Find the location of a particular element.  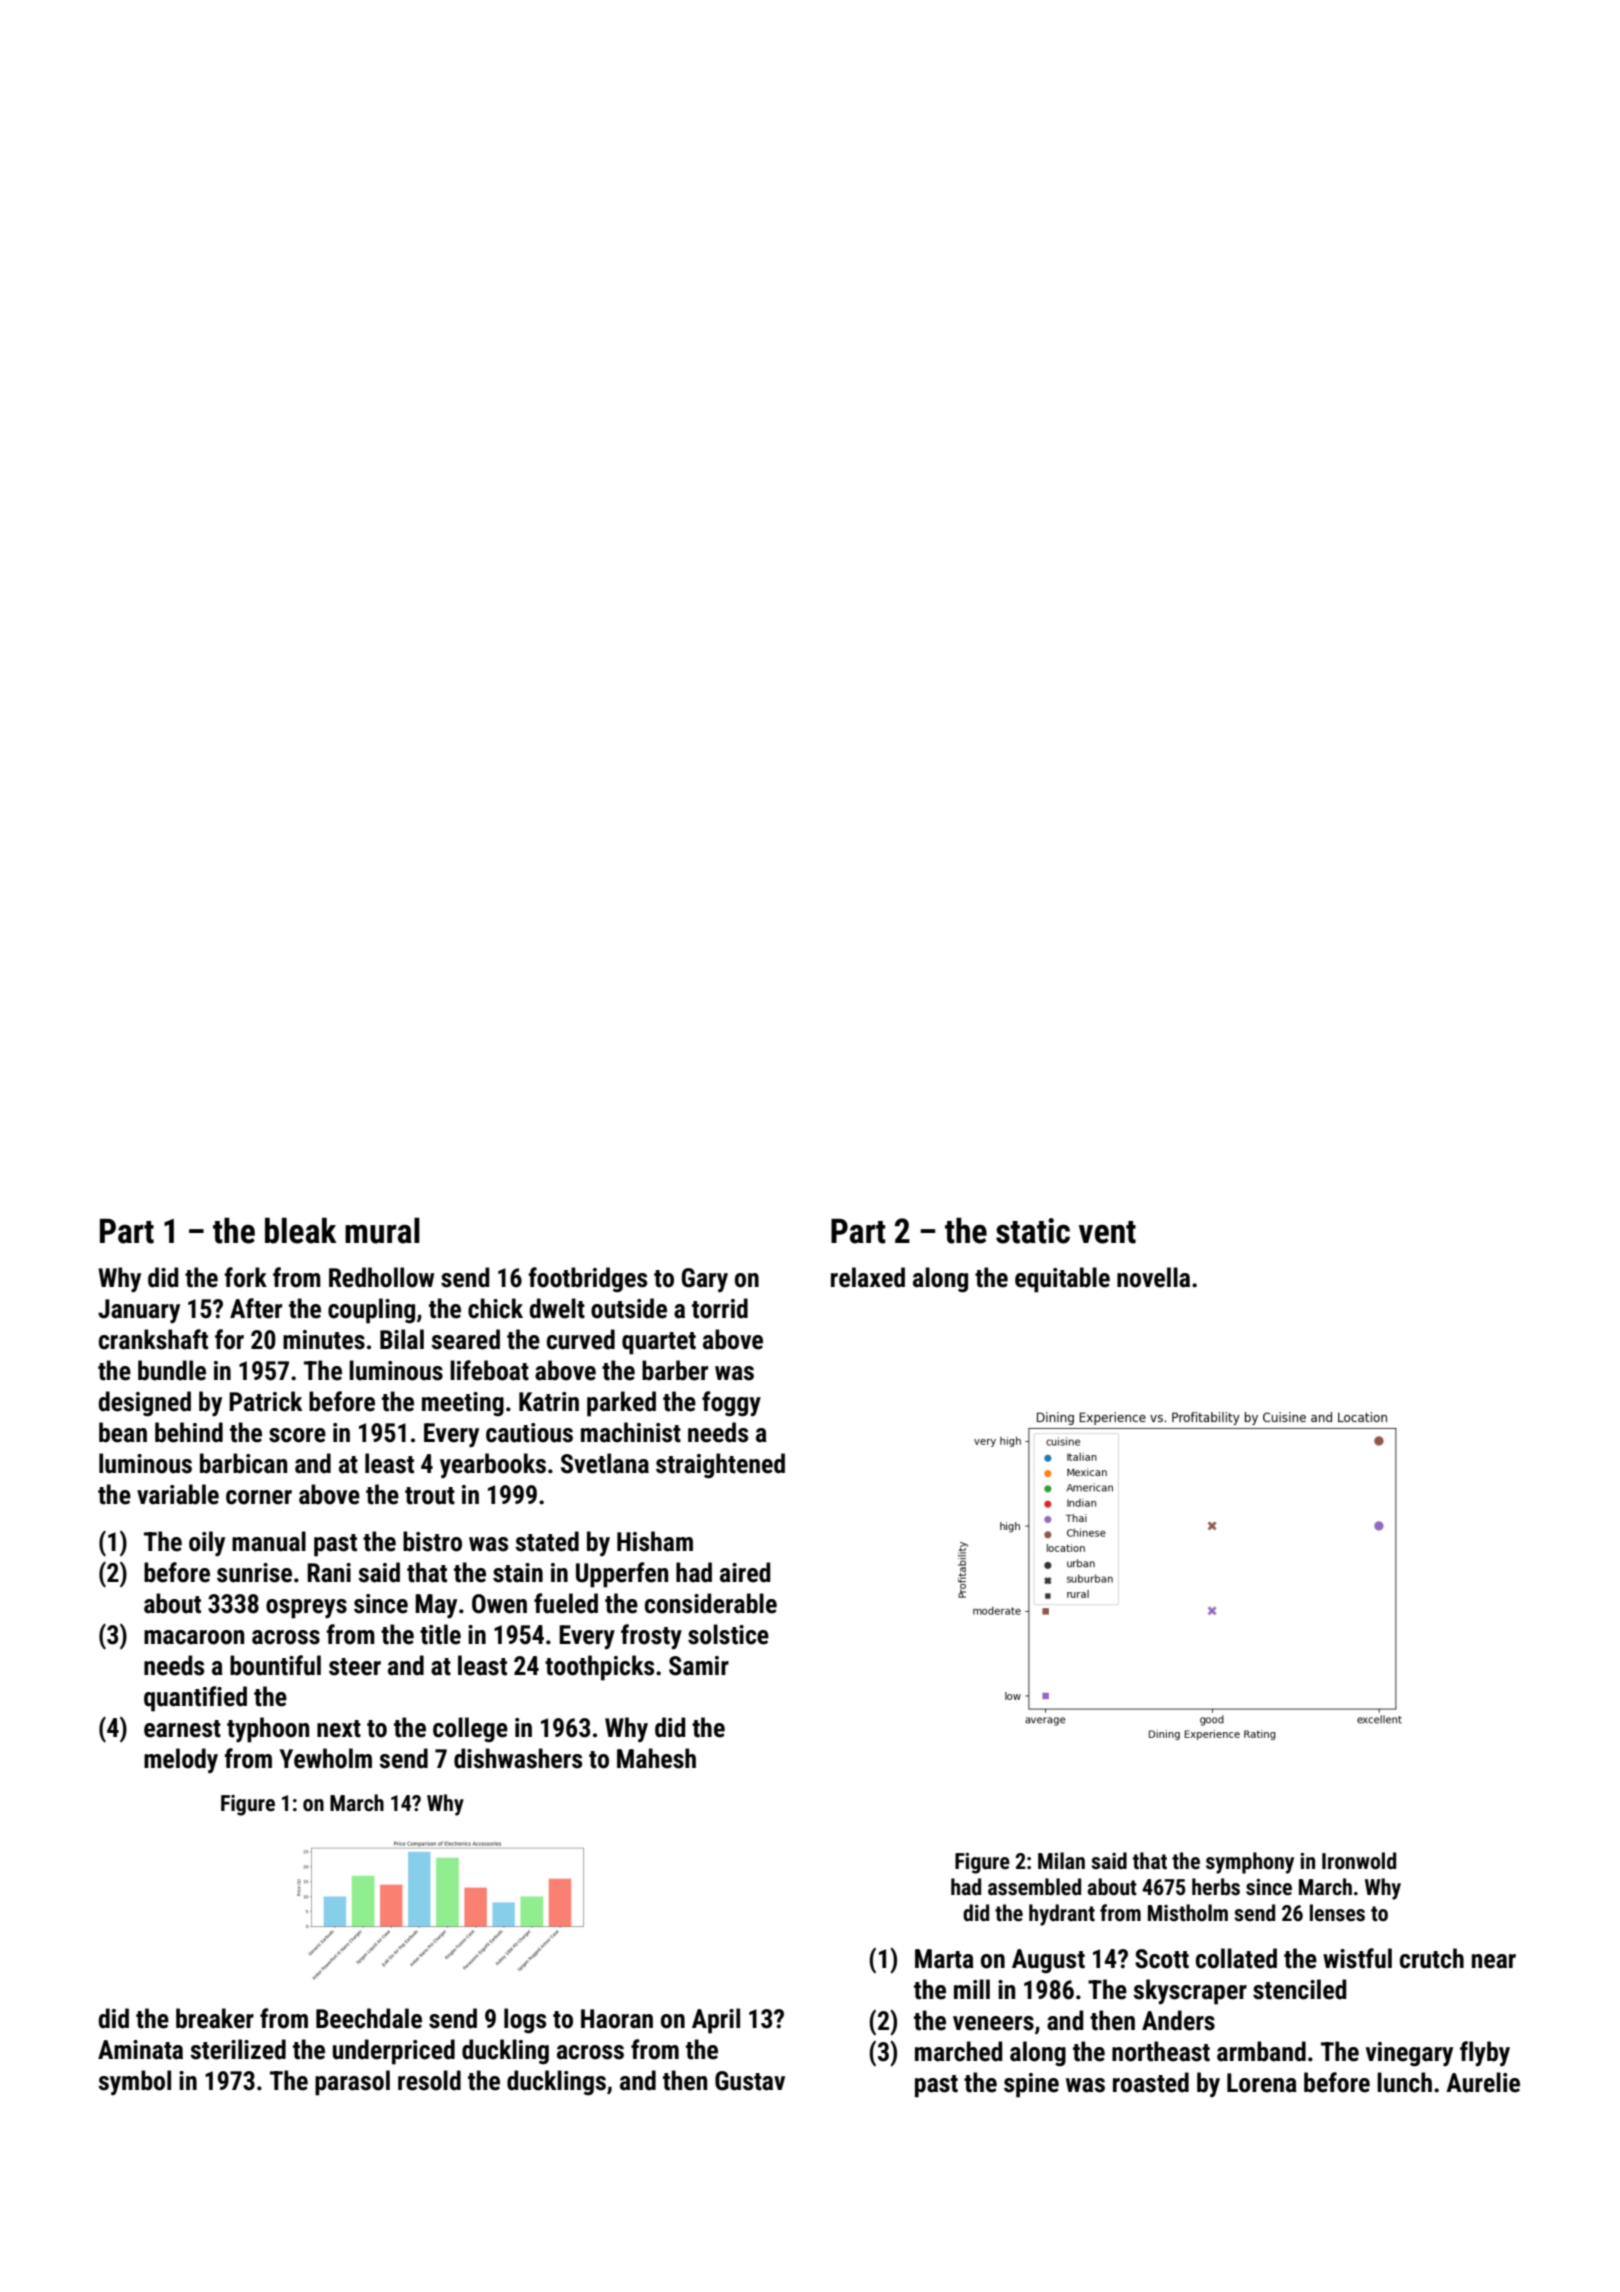

straightened is located at coordinates (720, 1466).
